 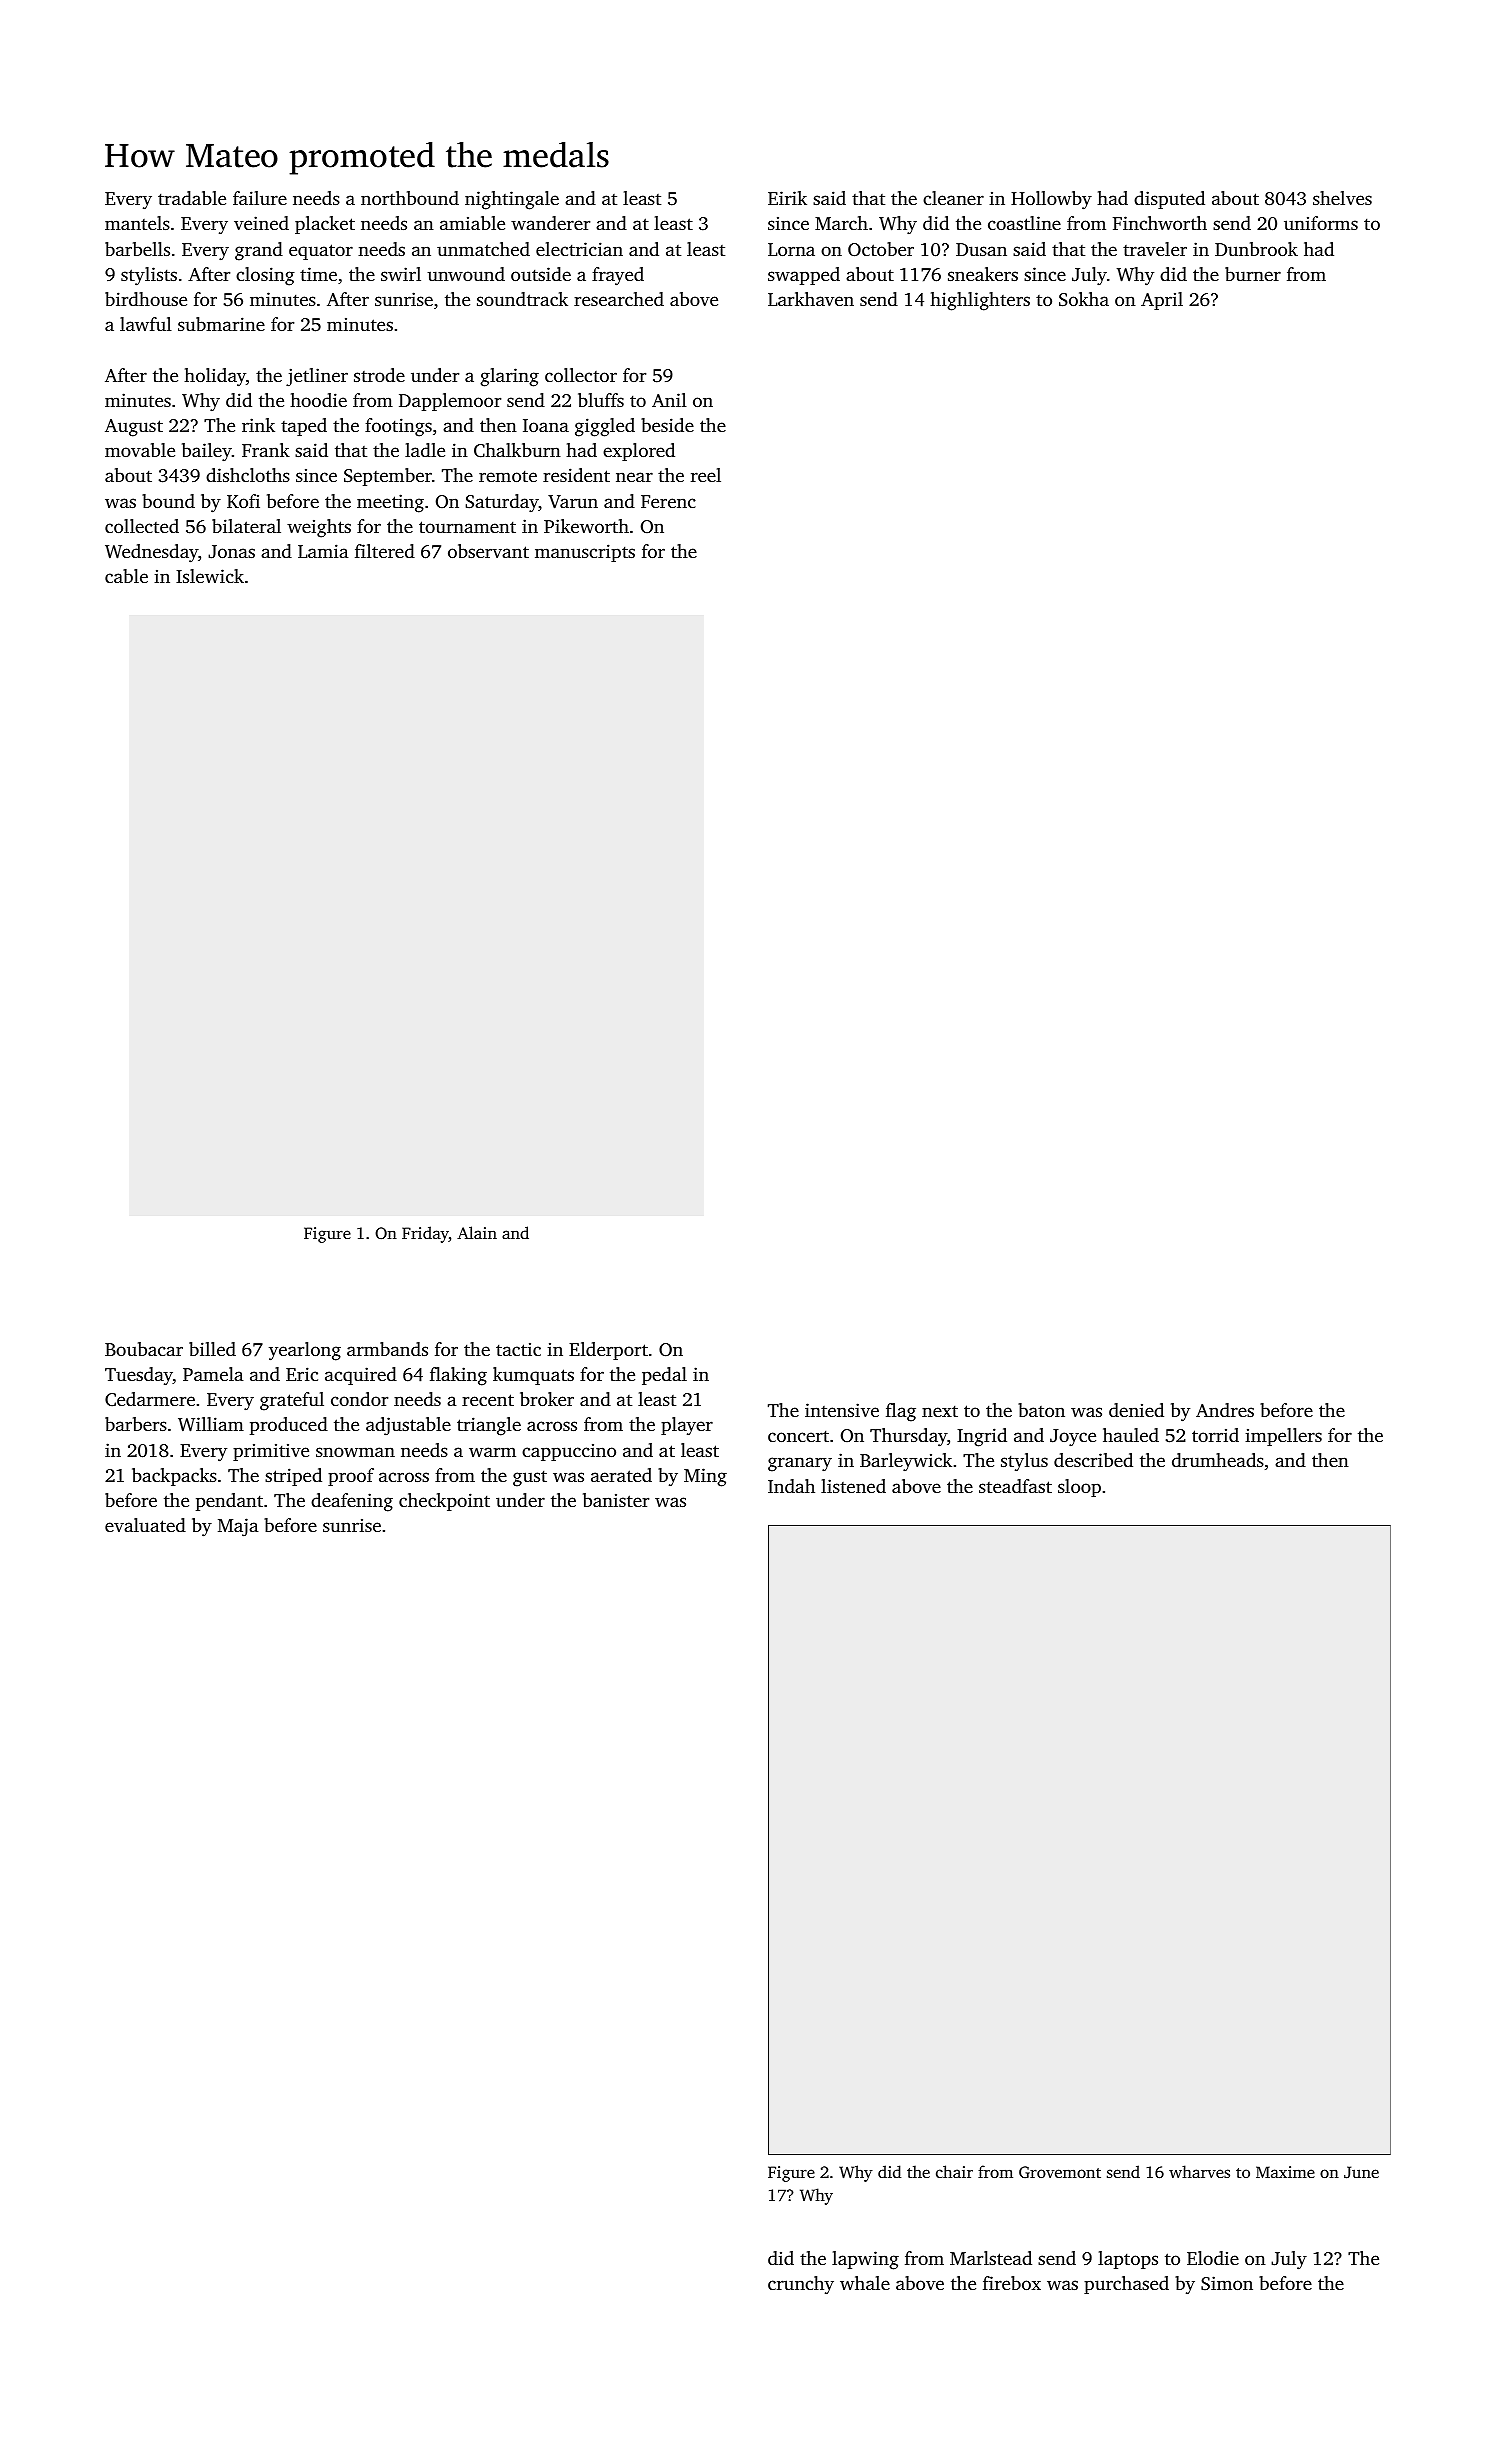 What do you see at coordinates (425, 1234) in the screenshot?
I see `Friday` at bounding box center [425, 1234].
